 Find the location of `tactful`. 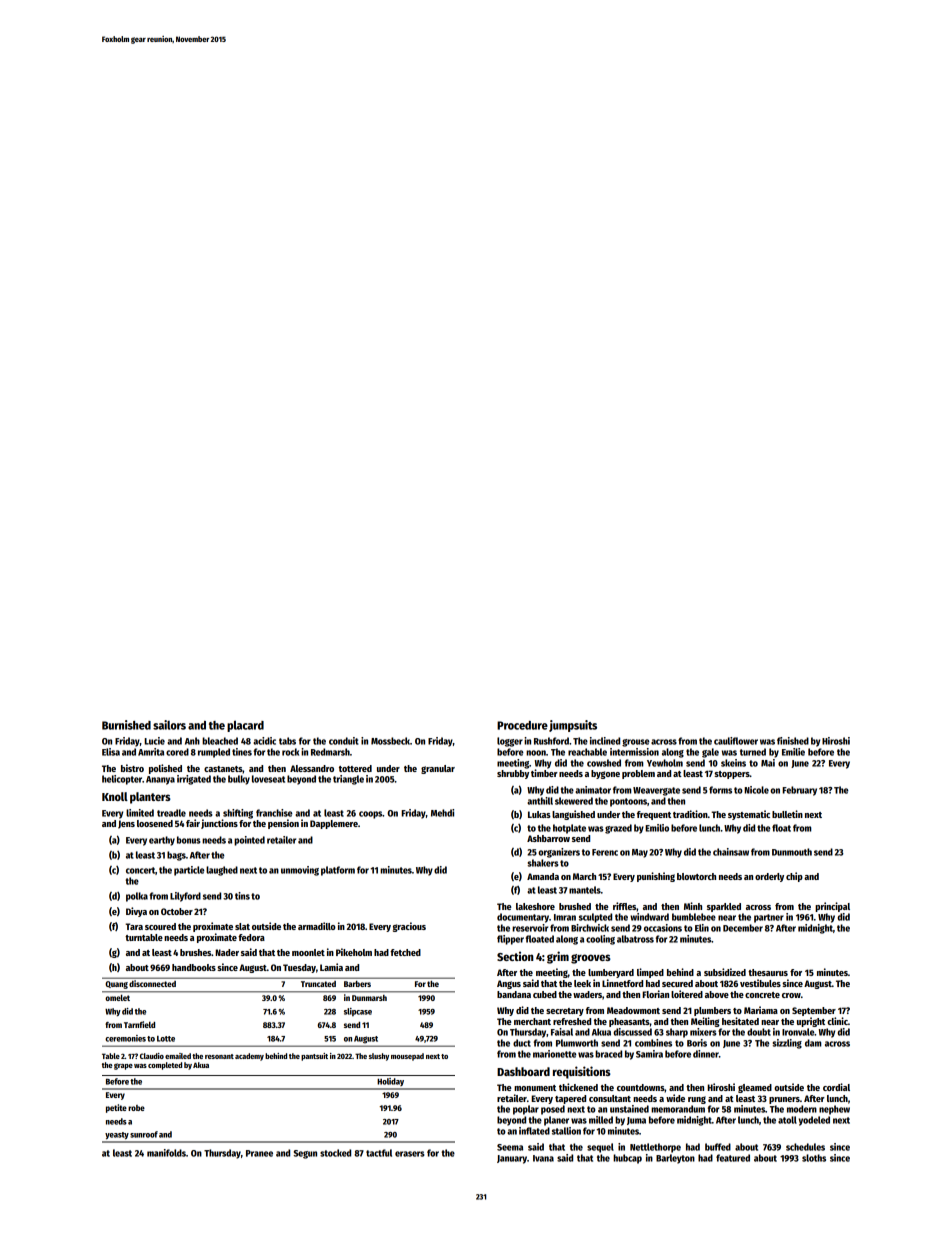

tactful is located at coordinates (379, 1153).
